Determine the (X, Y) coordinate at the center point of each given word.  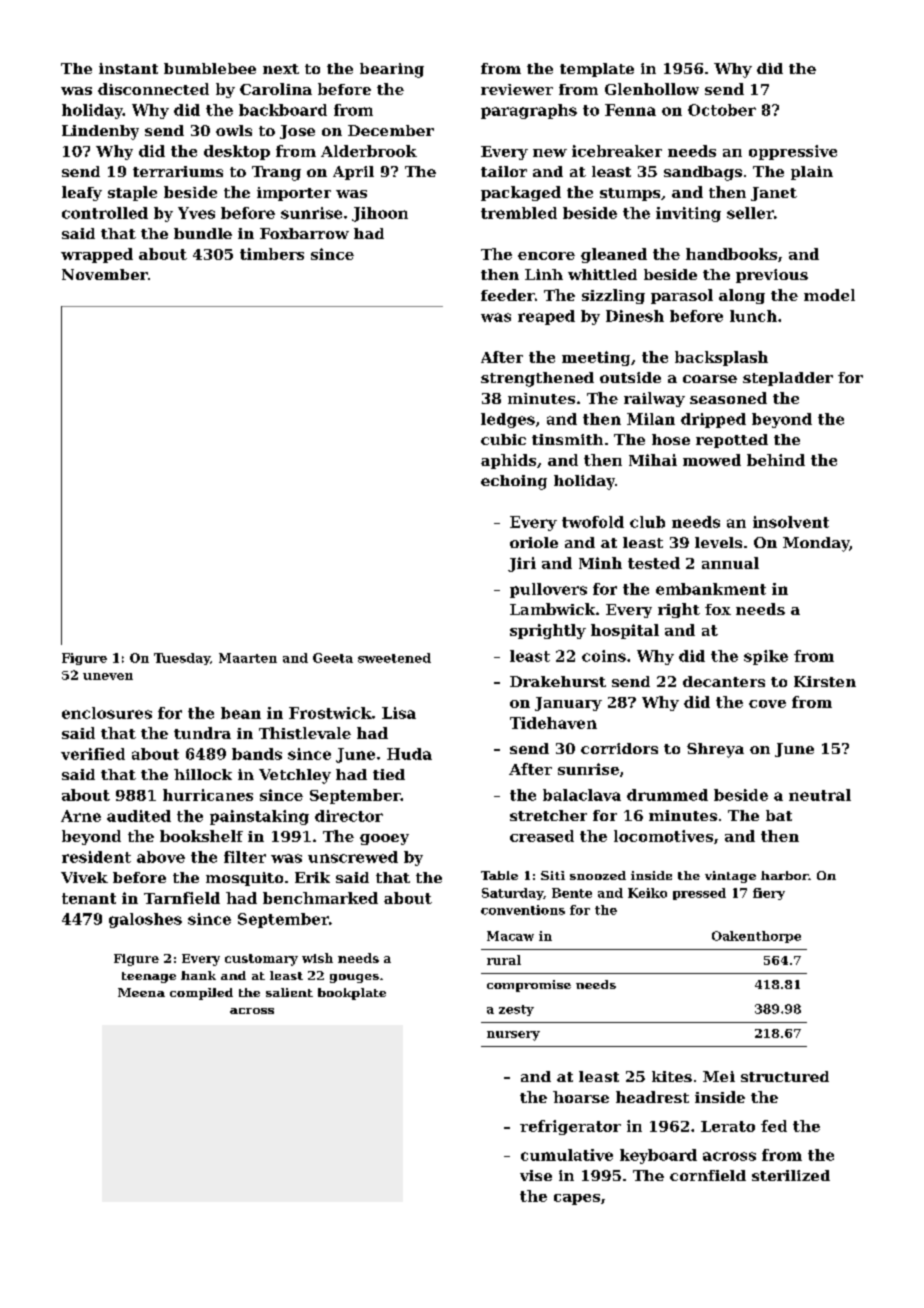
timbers (272, 254)
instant (128, 68)
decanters (724, 681)
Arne (81, 816)
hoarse (581, 1097)
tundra (202, 733)
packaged (521, 193)
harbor (784, 875)
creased (542, 836)
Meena (141, 992)
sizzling (613, 296)
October (722, 110)
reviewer (517, 89)
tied (389, 774)
